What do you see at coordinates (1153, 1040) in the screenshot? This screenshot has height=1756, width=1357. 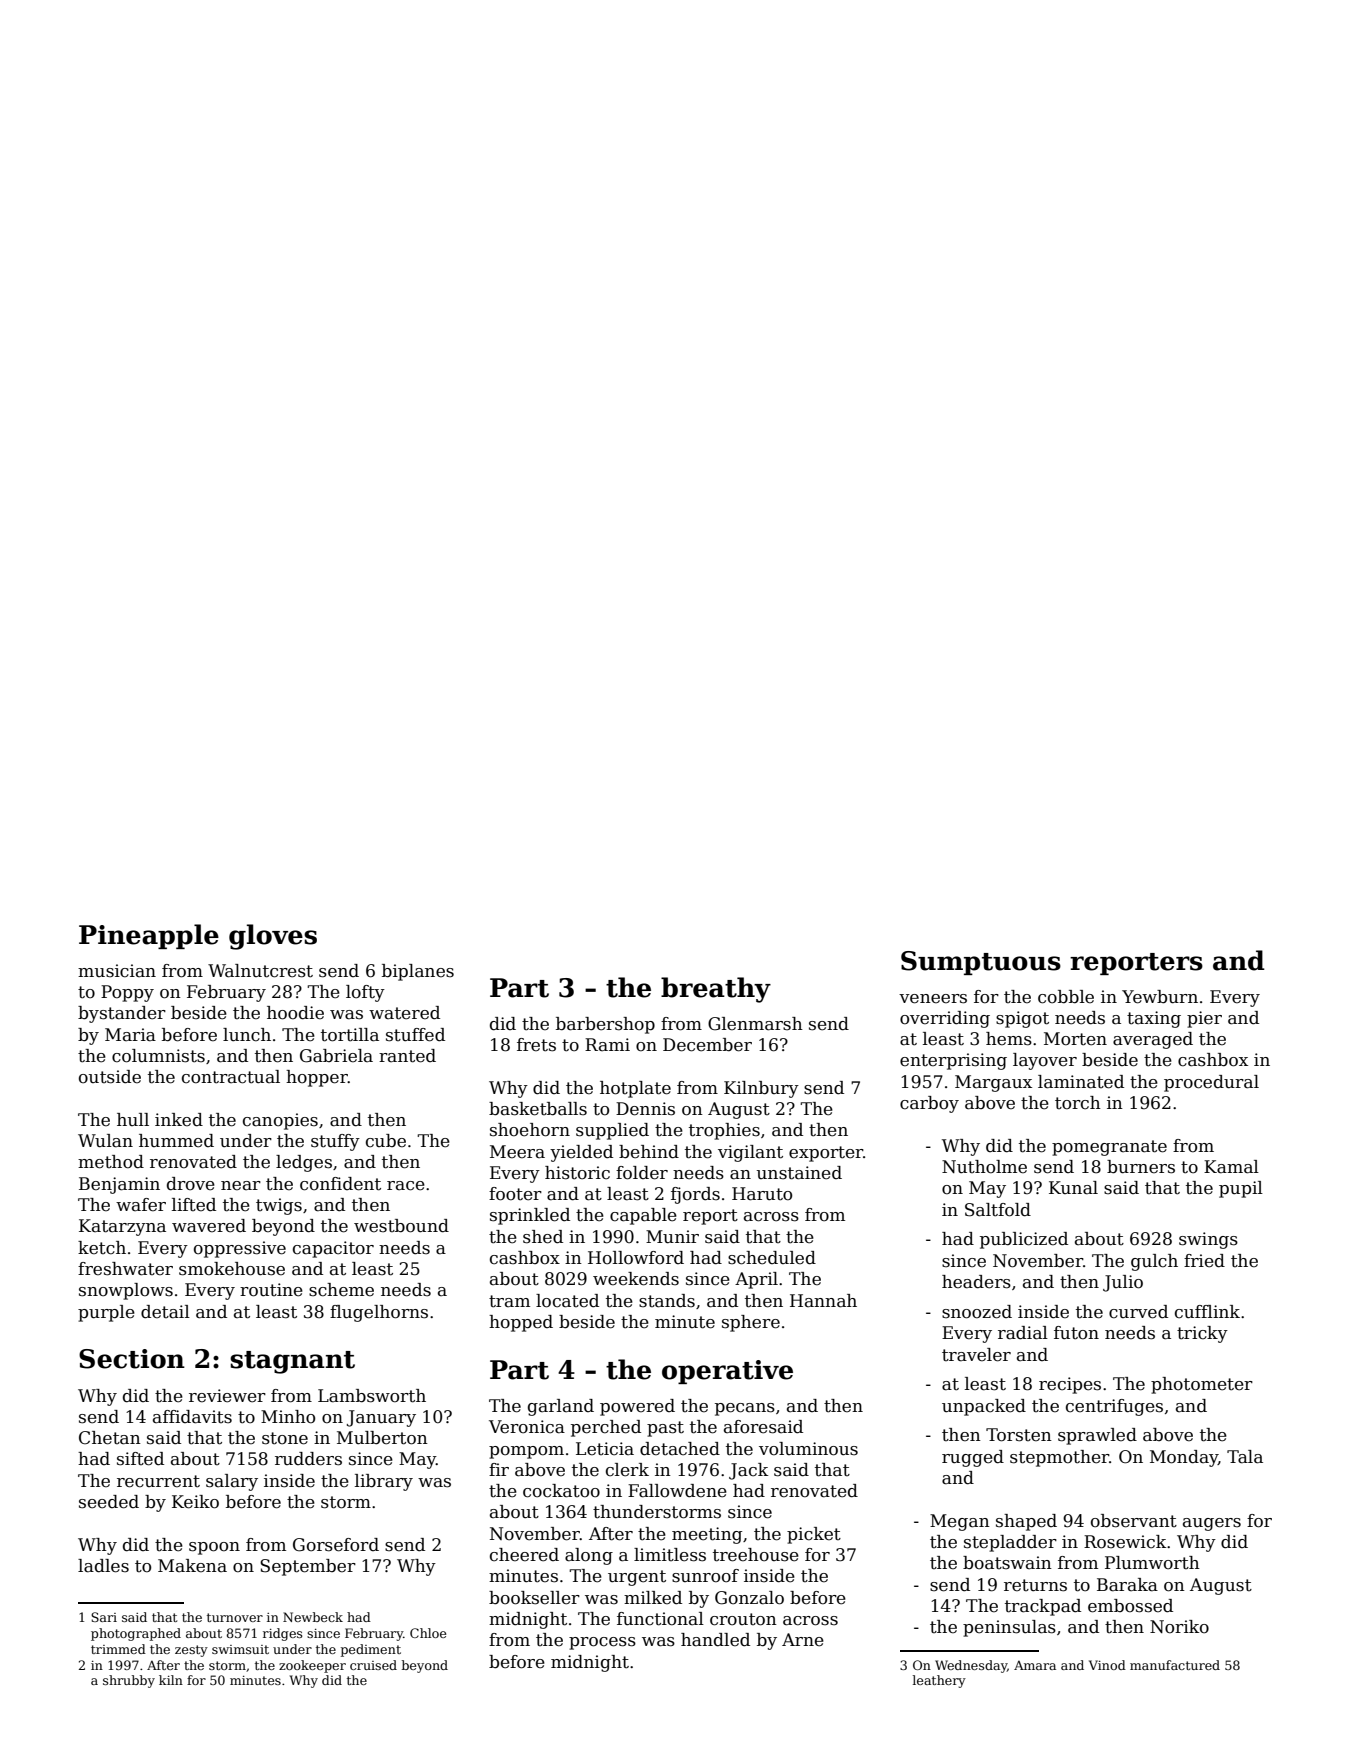 I see `averaged` at bounding box center [1153, 1040].
